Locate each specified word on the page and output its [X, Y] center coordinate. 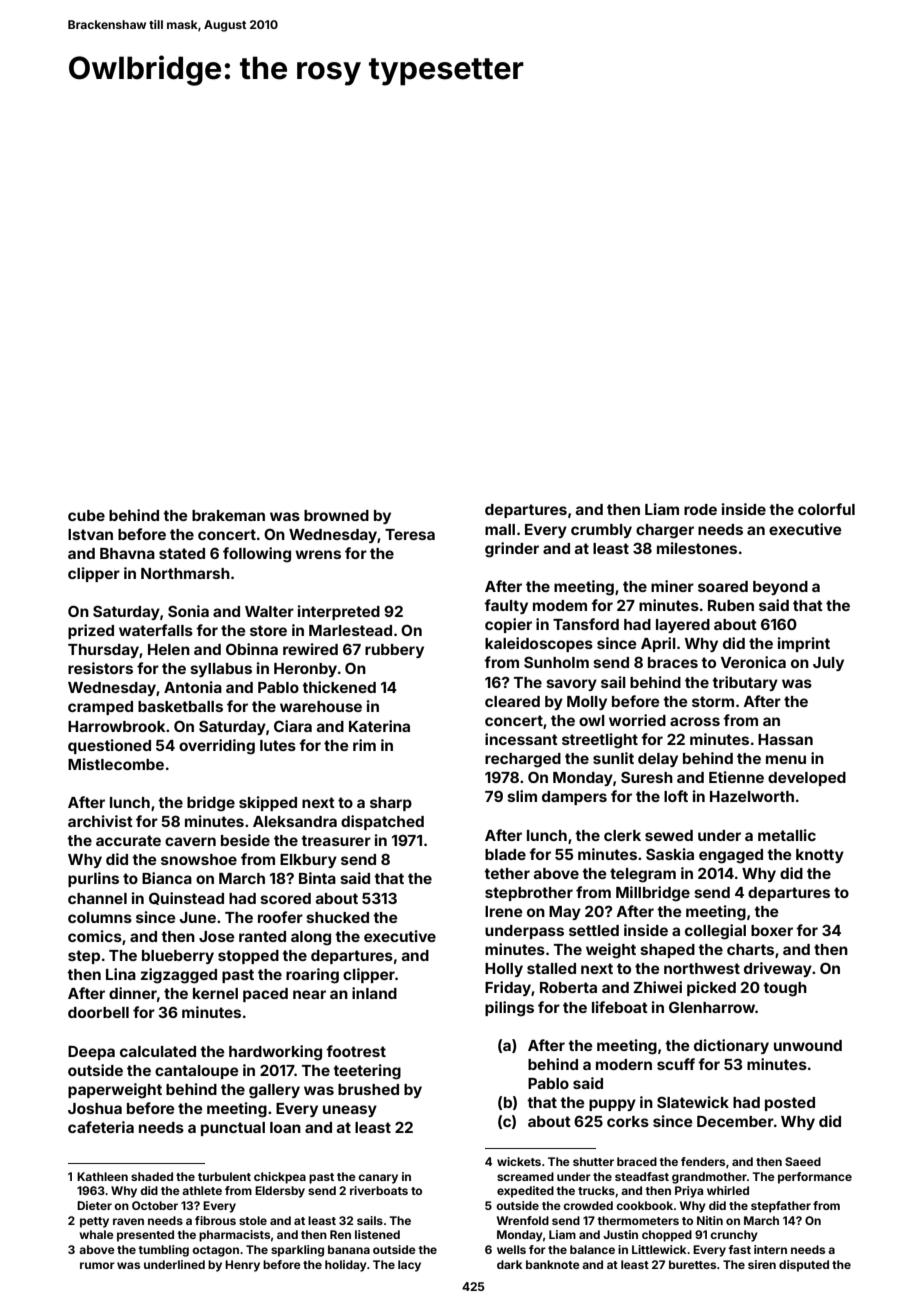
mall [500, 529]
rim [364, 745]
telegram [643, 875]
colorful [826, 509]
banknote [553, 1264]
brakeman [228, 515]
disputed [804, 1266]
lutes [278, 745]
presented [145, 1236]
